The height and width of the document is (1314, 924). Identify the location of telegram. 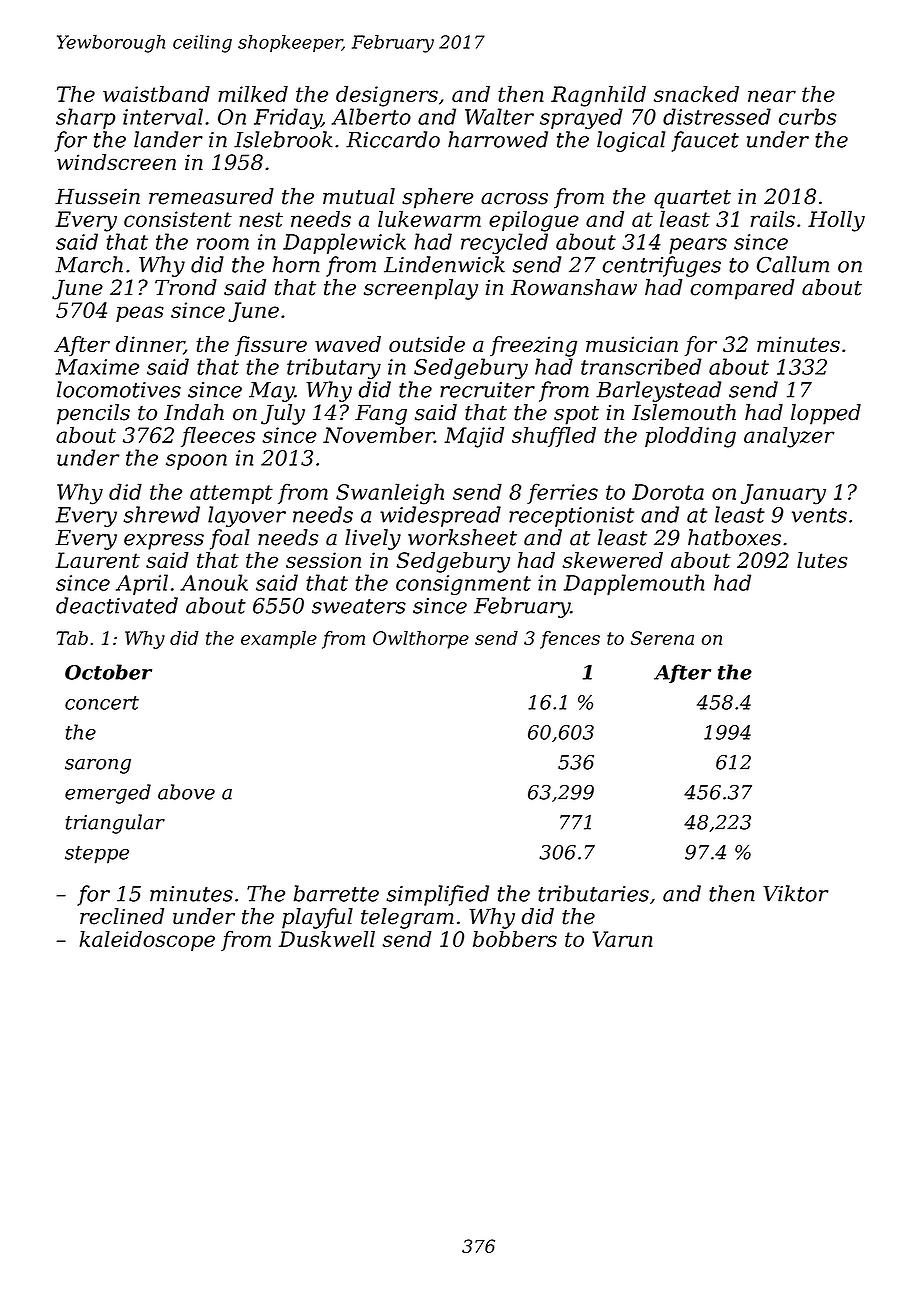
(407, 918).
